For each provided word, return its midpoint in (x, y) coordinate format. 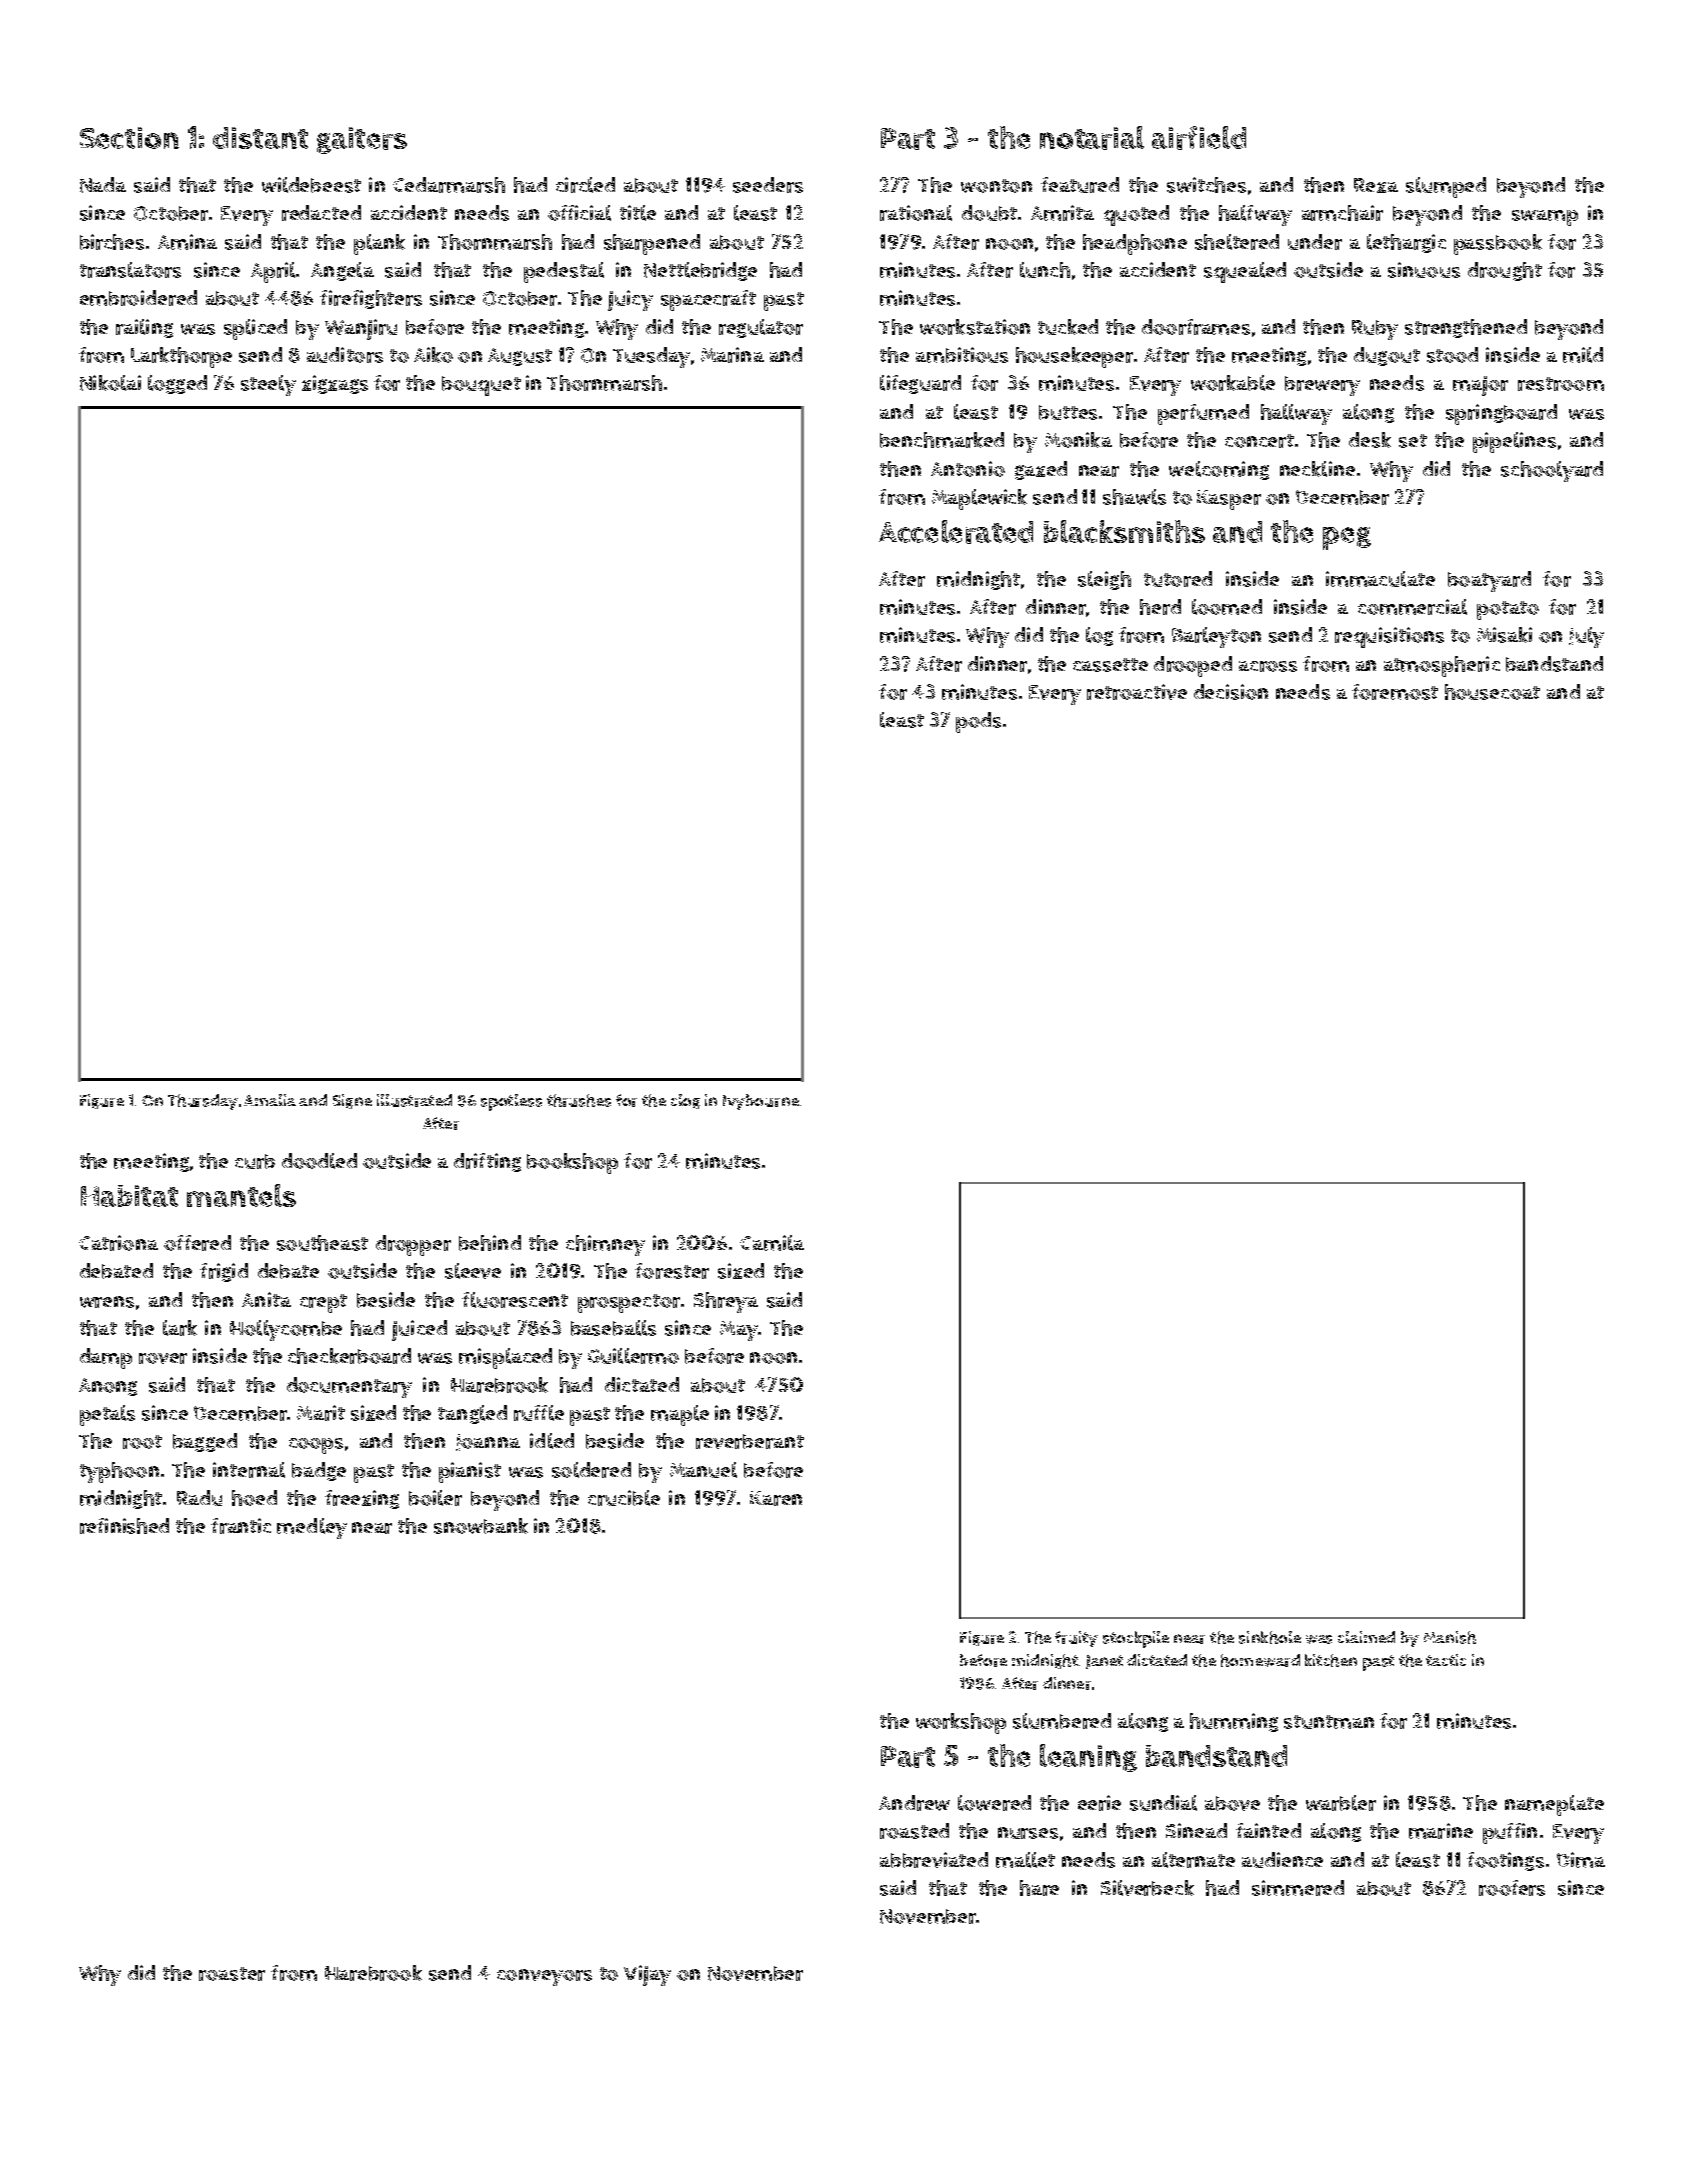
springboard (1501, 414)
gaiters (362, 140)
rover (163, 1358)
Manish (1450, 1637)
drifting (487, 1162)
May (739, 1331)
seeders (768, 185)
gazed (1041, 470)
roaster (232, 1974)
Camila (772, 1243)
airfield (1199, 138)
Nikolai (110, 383)
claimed (1366, 1637)
